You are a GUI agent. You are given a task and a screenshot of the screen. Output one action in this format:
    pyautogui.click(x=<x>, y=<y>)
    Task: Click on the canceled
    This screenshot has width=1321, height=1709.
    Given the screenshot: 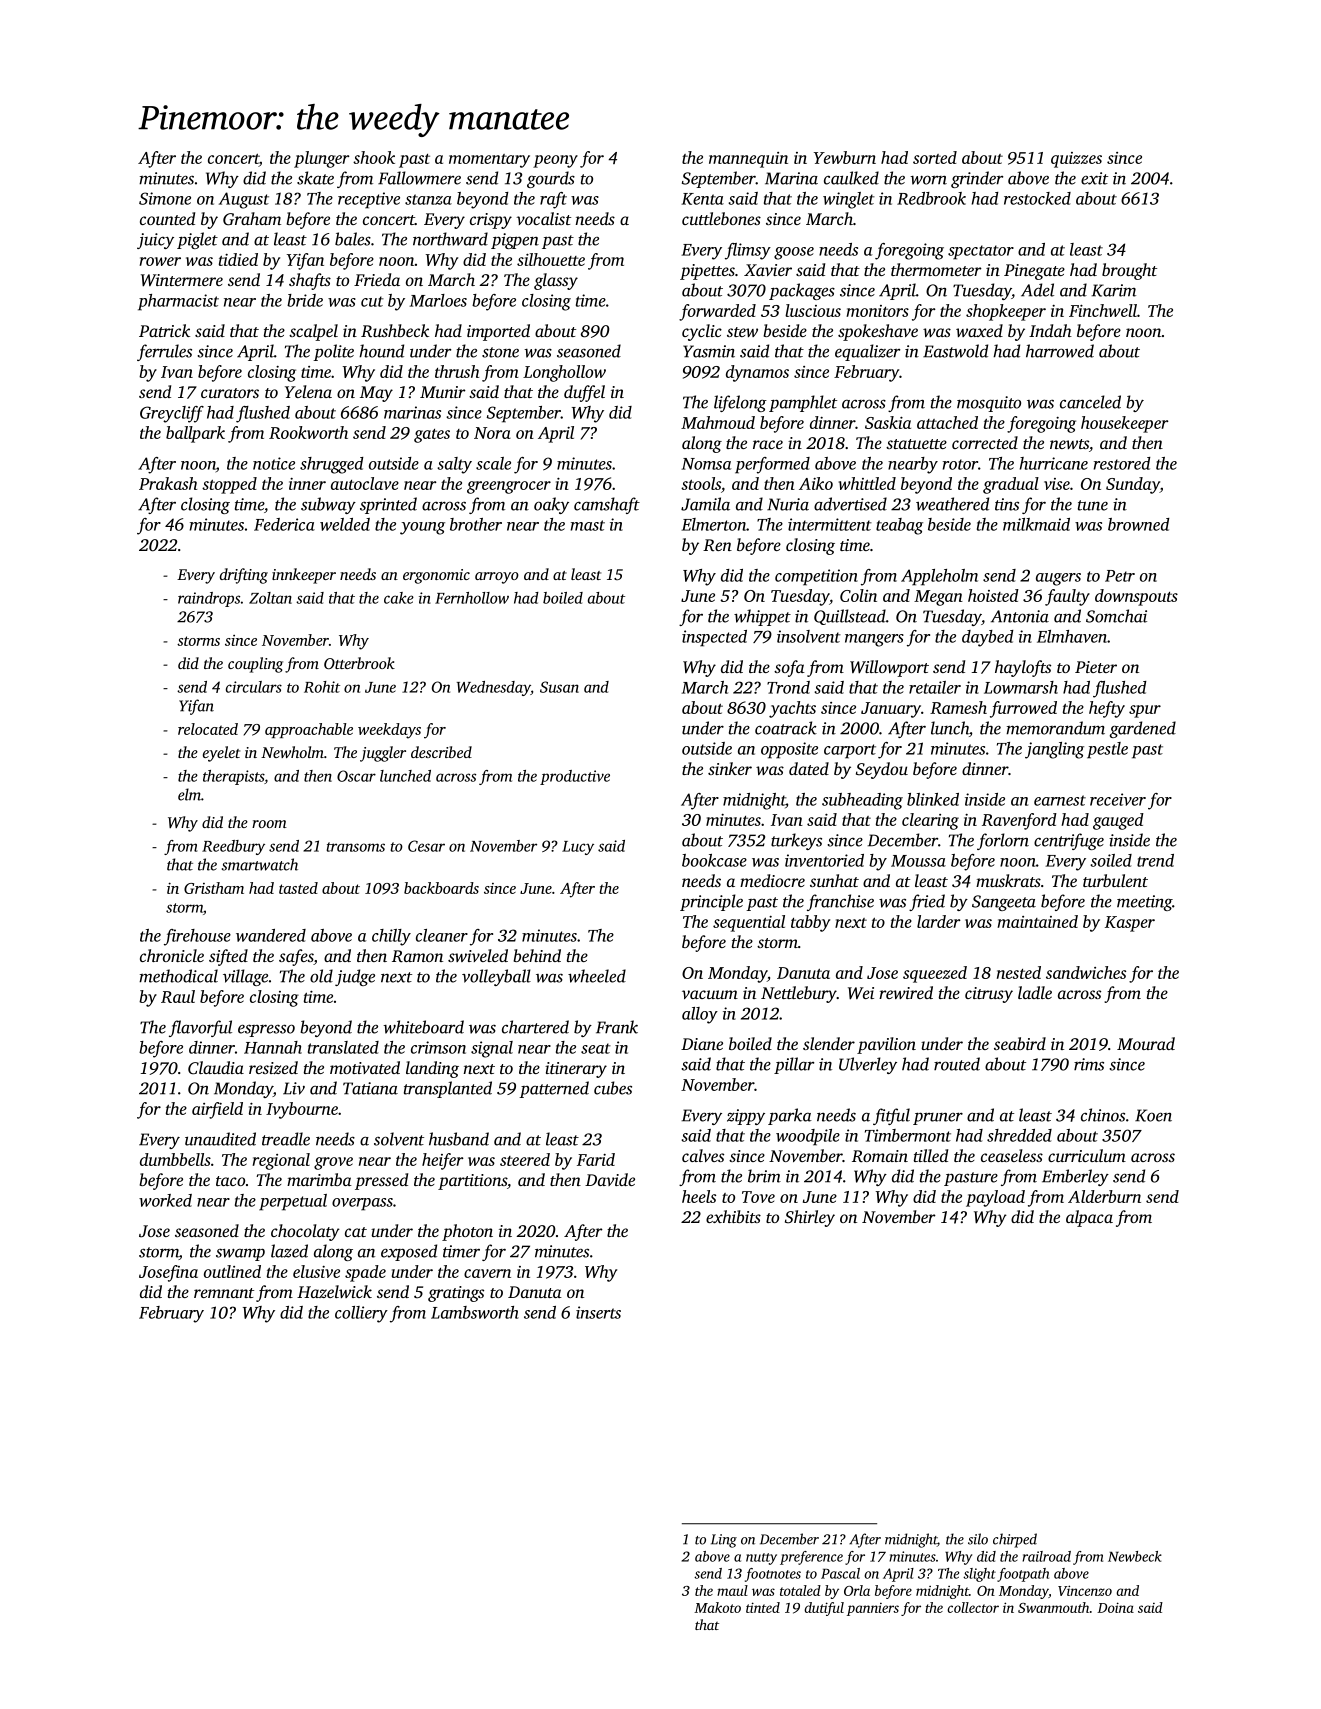 What is the action you would take?
    pyautogui.click(x=1090, y=402)
